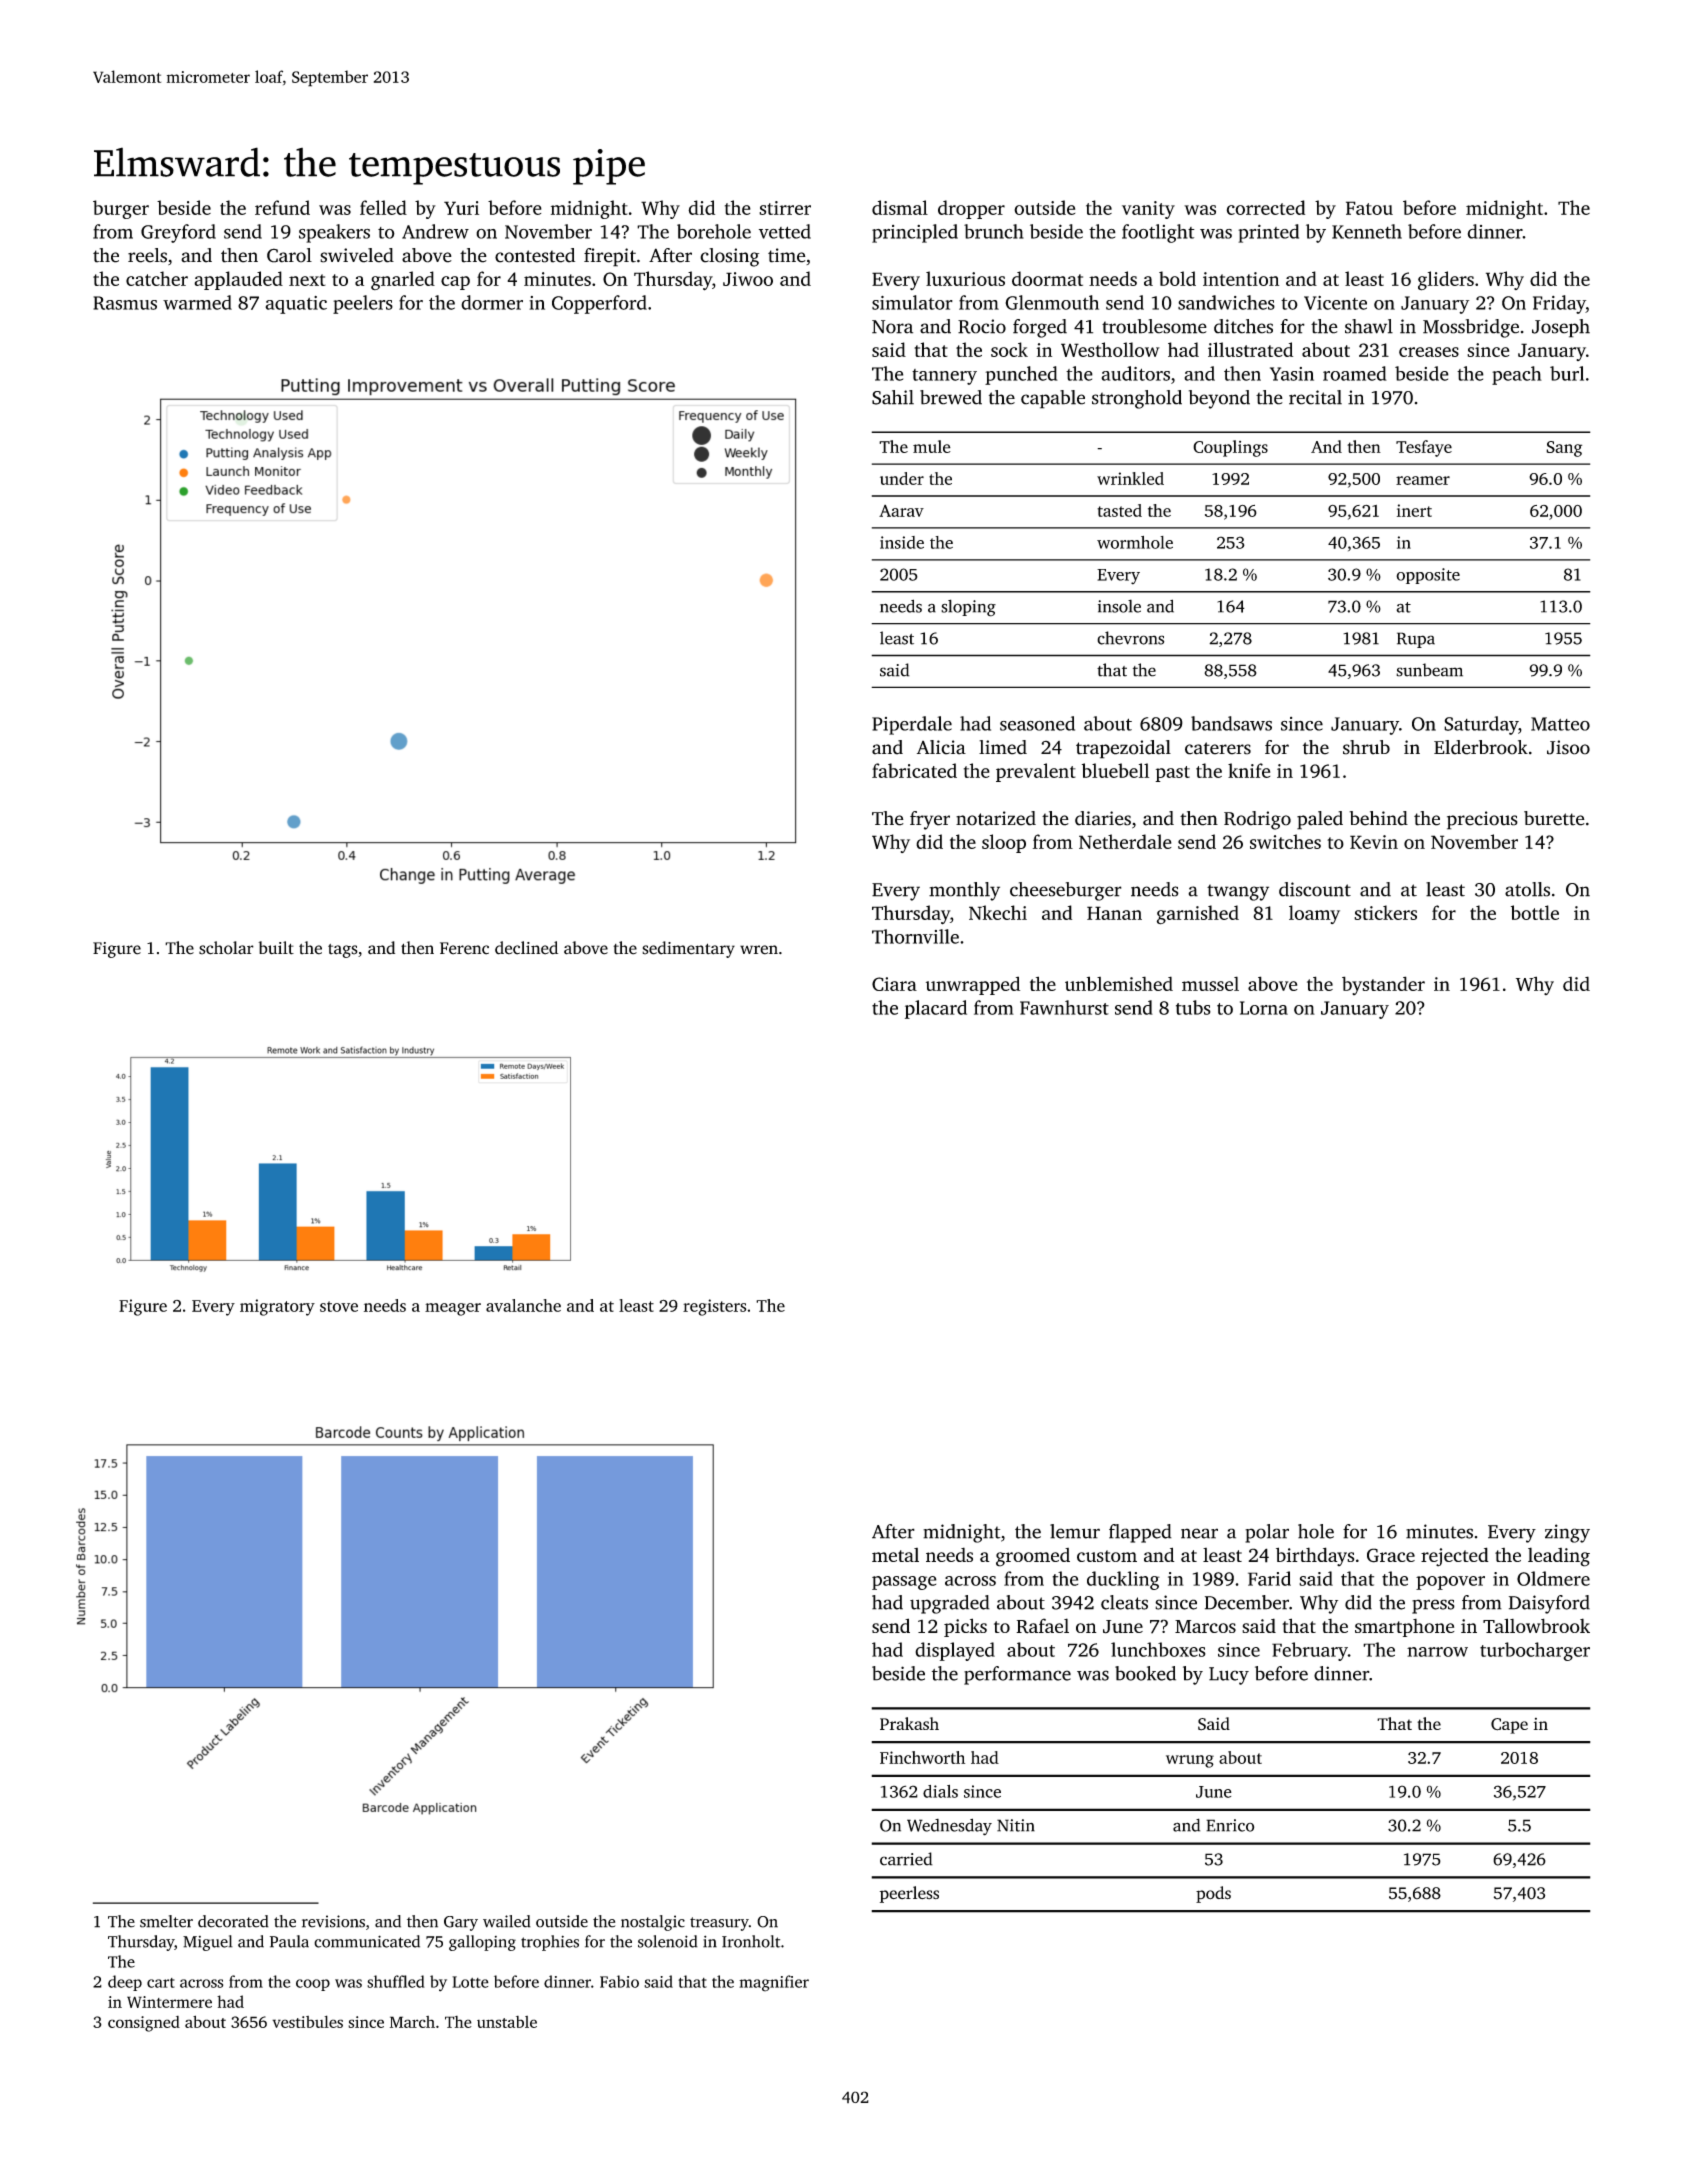  Describe the element at coordinates (461, 208) in the page. I see `Yuri` at that location.
